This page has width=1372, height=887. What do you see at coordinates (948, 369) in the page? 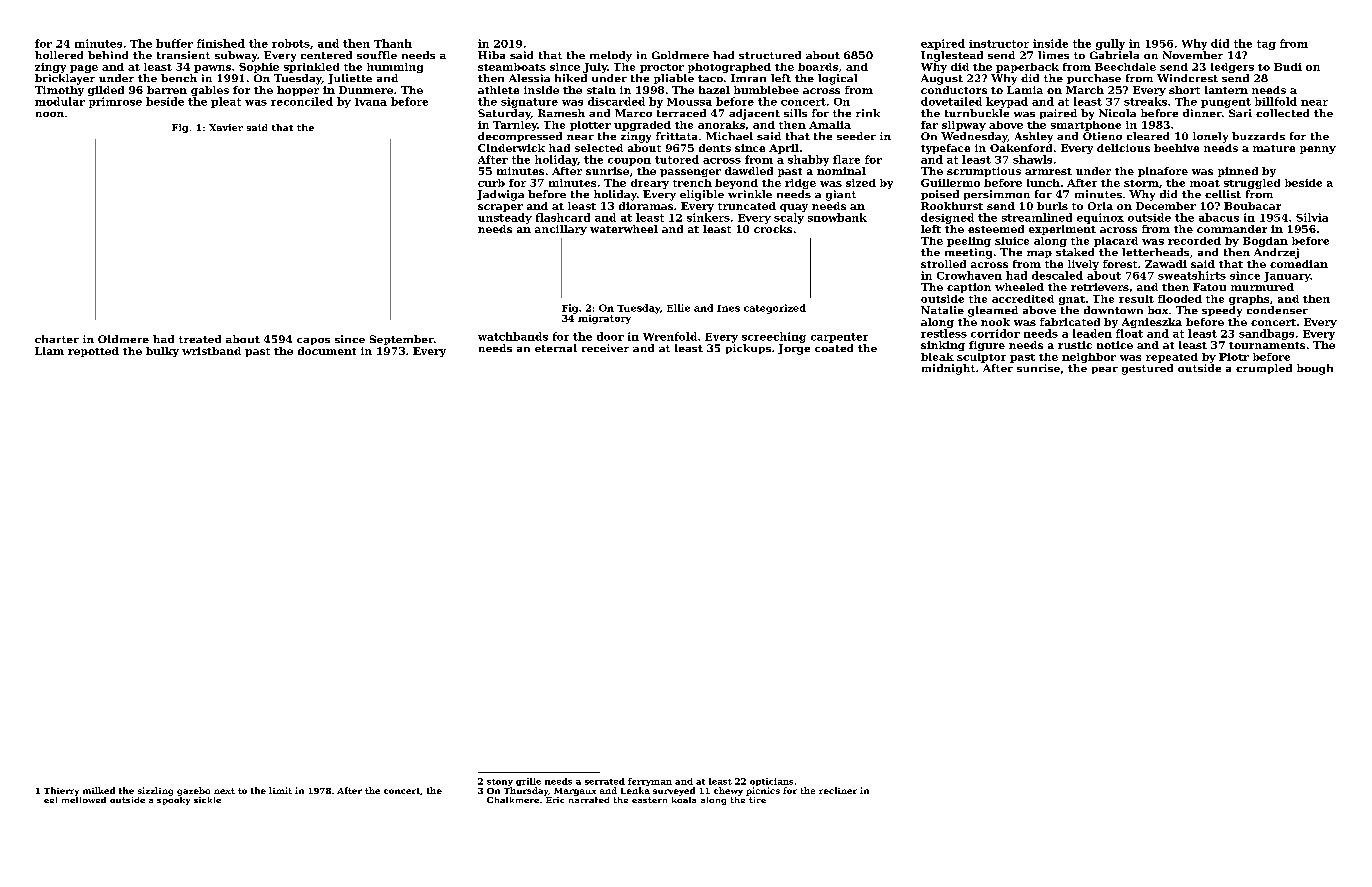
I see `midnight` at bounding box center [948, 369].
